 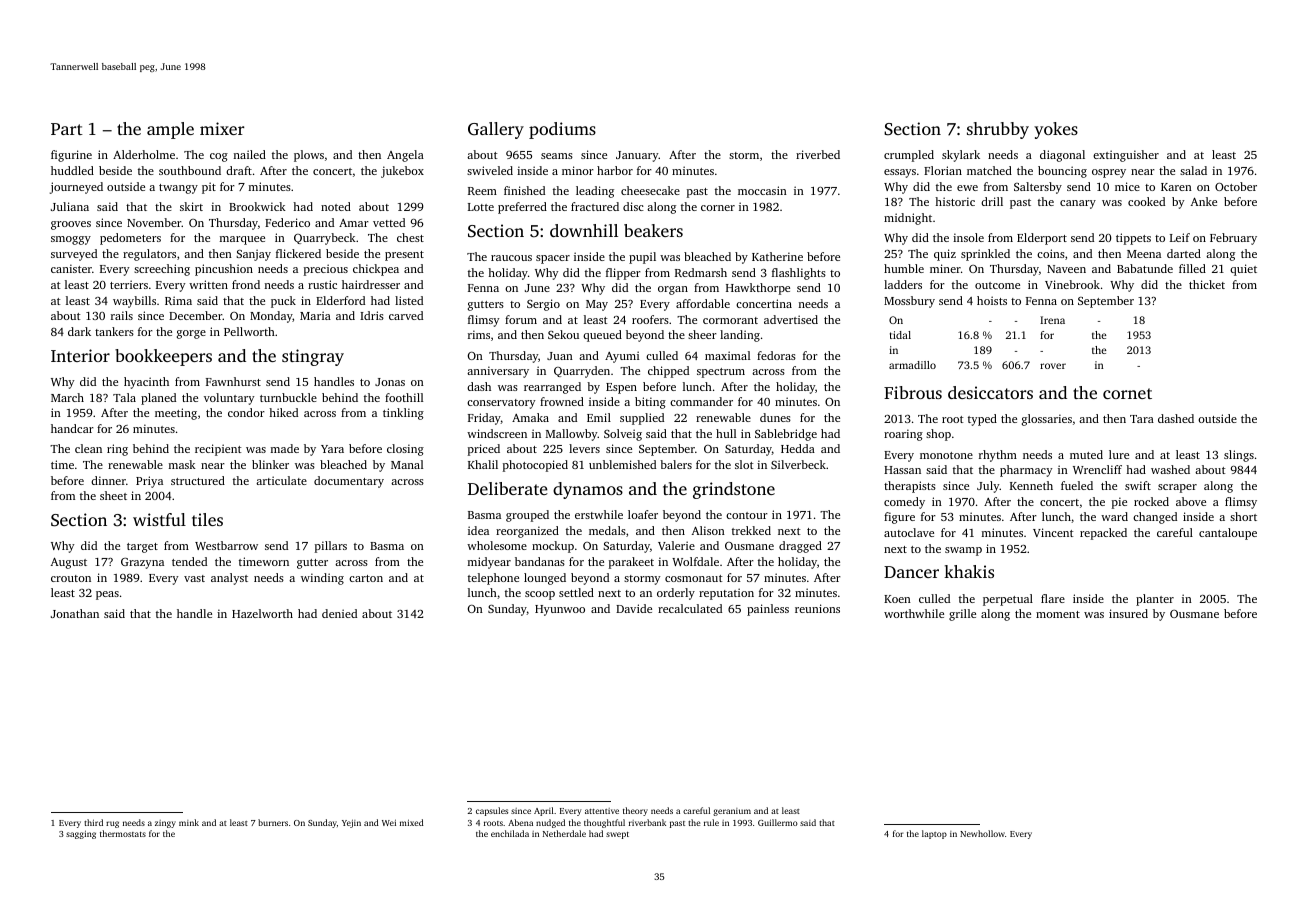 What do you see at coordinates (1142, 419) in the image?
I see `Tara` at bounding box center [1142, 419].
